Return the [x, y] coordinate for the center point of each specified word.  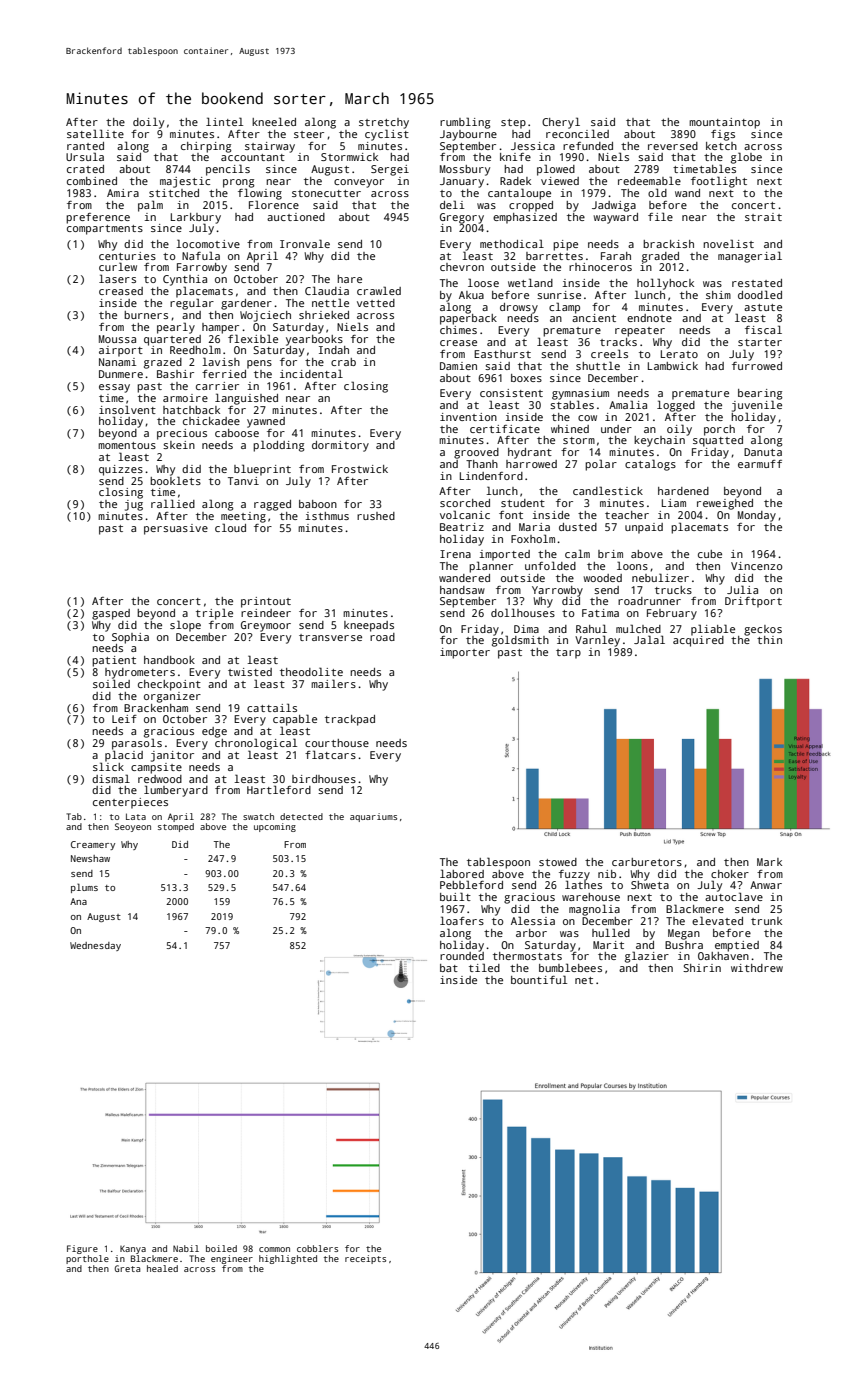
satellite [95, 133]
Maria [534, 527]
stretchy [384, 123]
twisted [250, 672]
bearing [760, 394]
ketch [721, 146]
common [274, 1249]
